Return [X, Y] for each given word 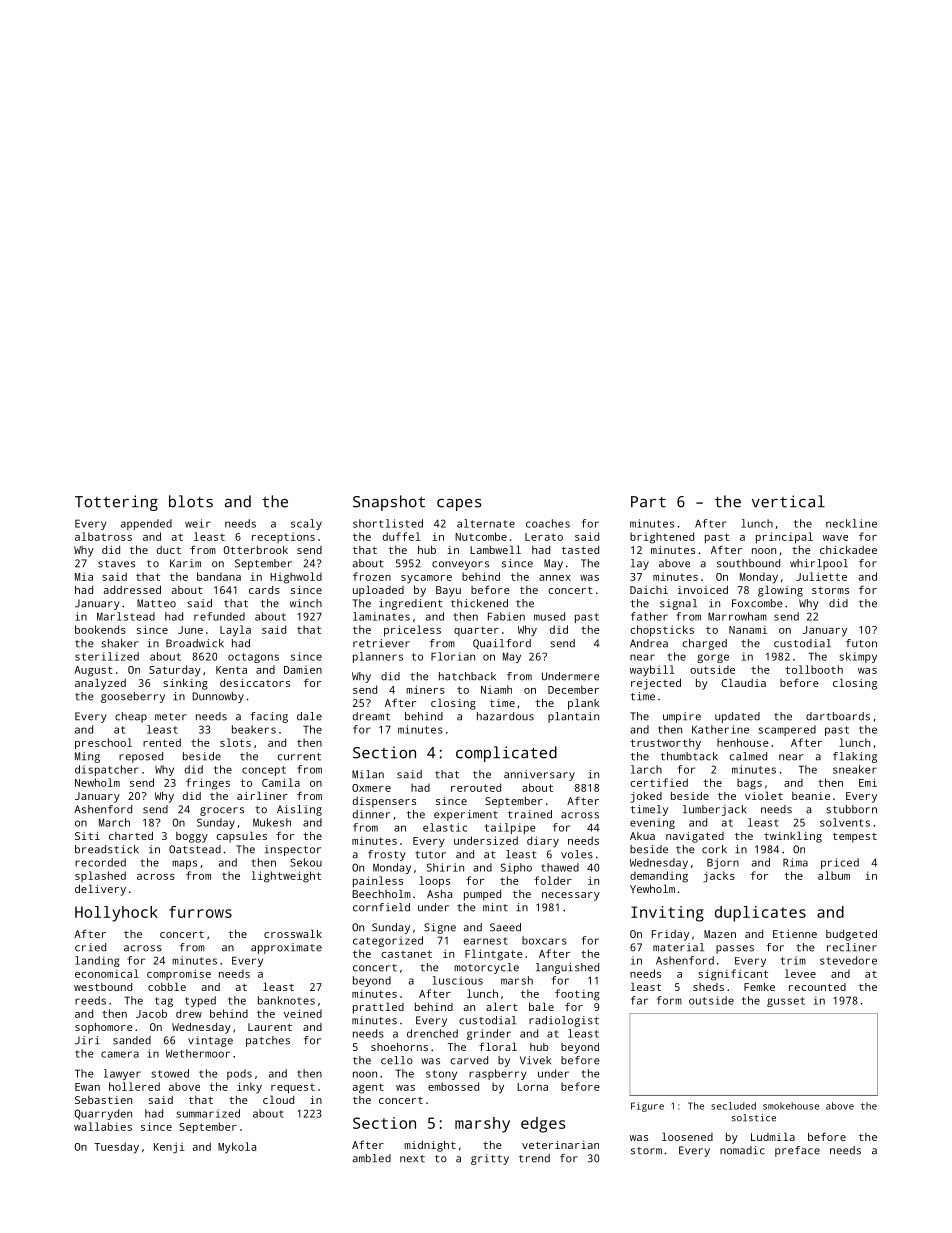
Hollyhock [116, 914]
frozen [372, 576]
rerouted [476, 787]
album [834, 875]
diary [543, 842]
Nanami [748, 629]
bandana [219, 576]
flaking [855, 757]
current [299, 757]
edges [543, 1125]
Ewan [87, 1087]
